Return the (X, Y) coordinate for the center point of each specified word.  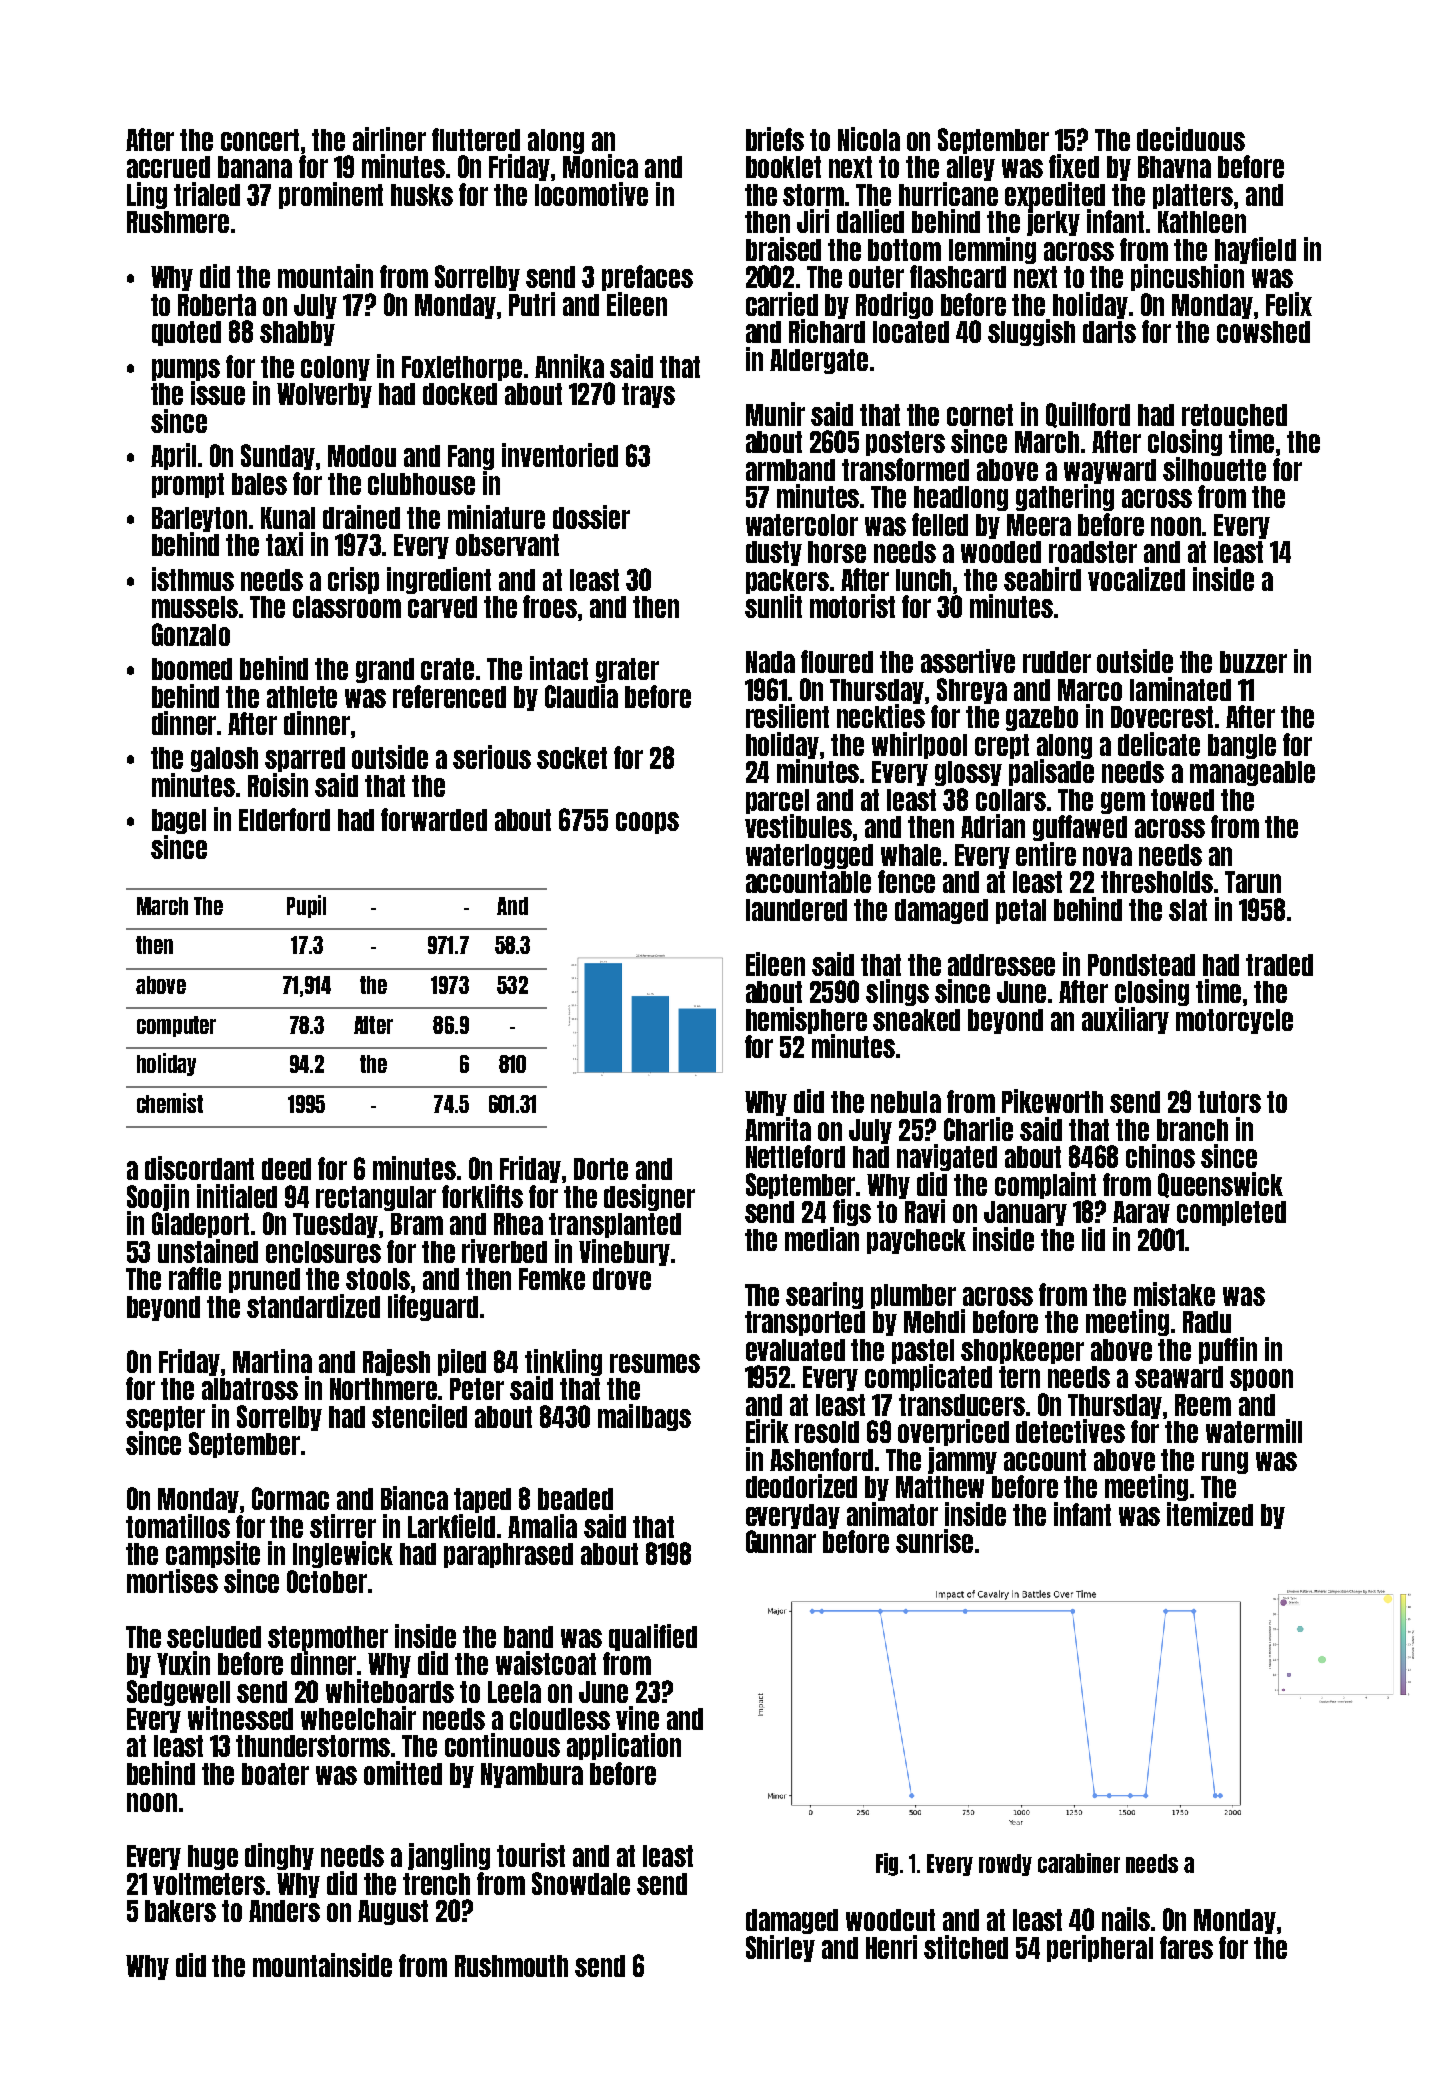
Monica (600, 166)
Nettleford (795, 1156)
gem (1123, 803)
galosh (224, 759)
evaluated (795, 1350)
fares (1186, 1947)
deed (286, 1169)
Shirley (780, 1948)
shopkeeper (1022, 1351)
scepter (165, 1418)
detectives (1070, 1431)
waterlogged (809, 856)
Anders (284, 1911)
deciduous (1191, 139)
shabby (297, 333)
